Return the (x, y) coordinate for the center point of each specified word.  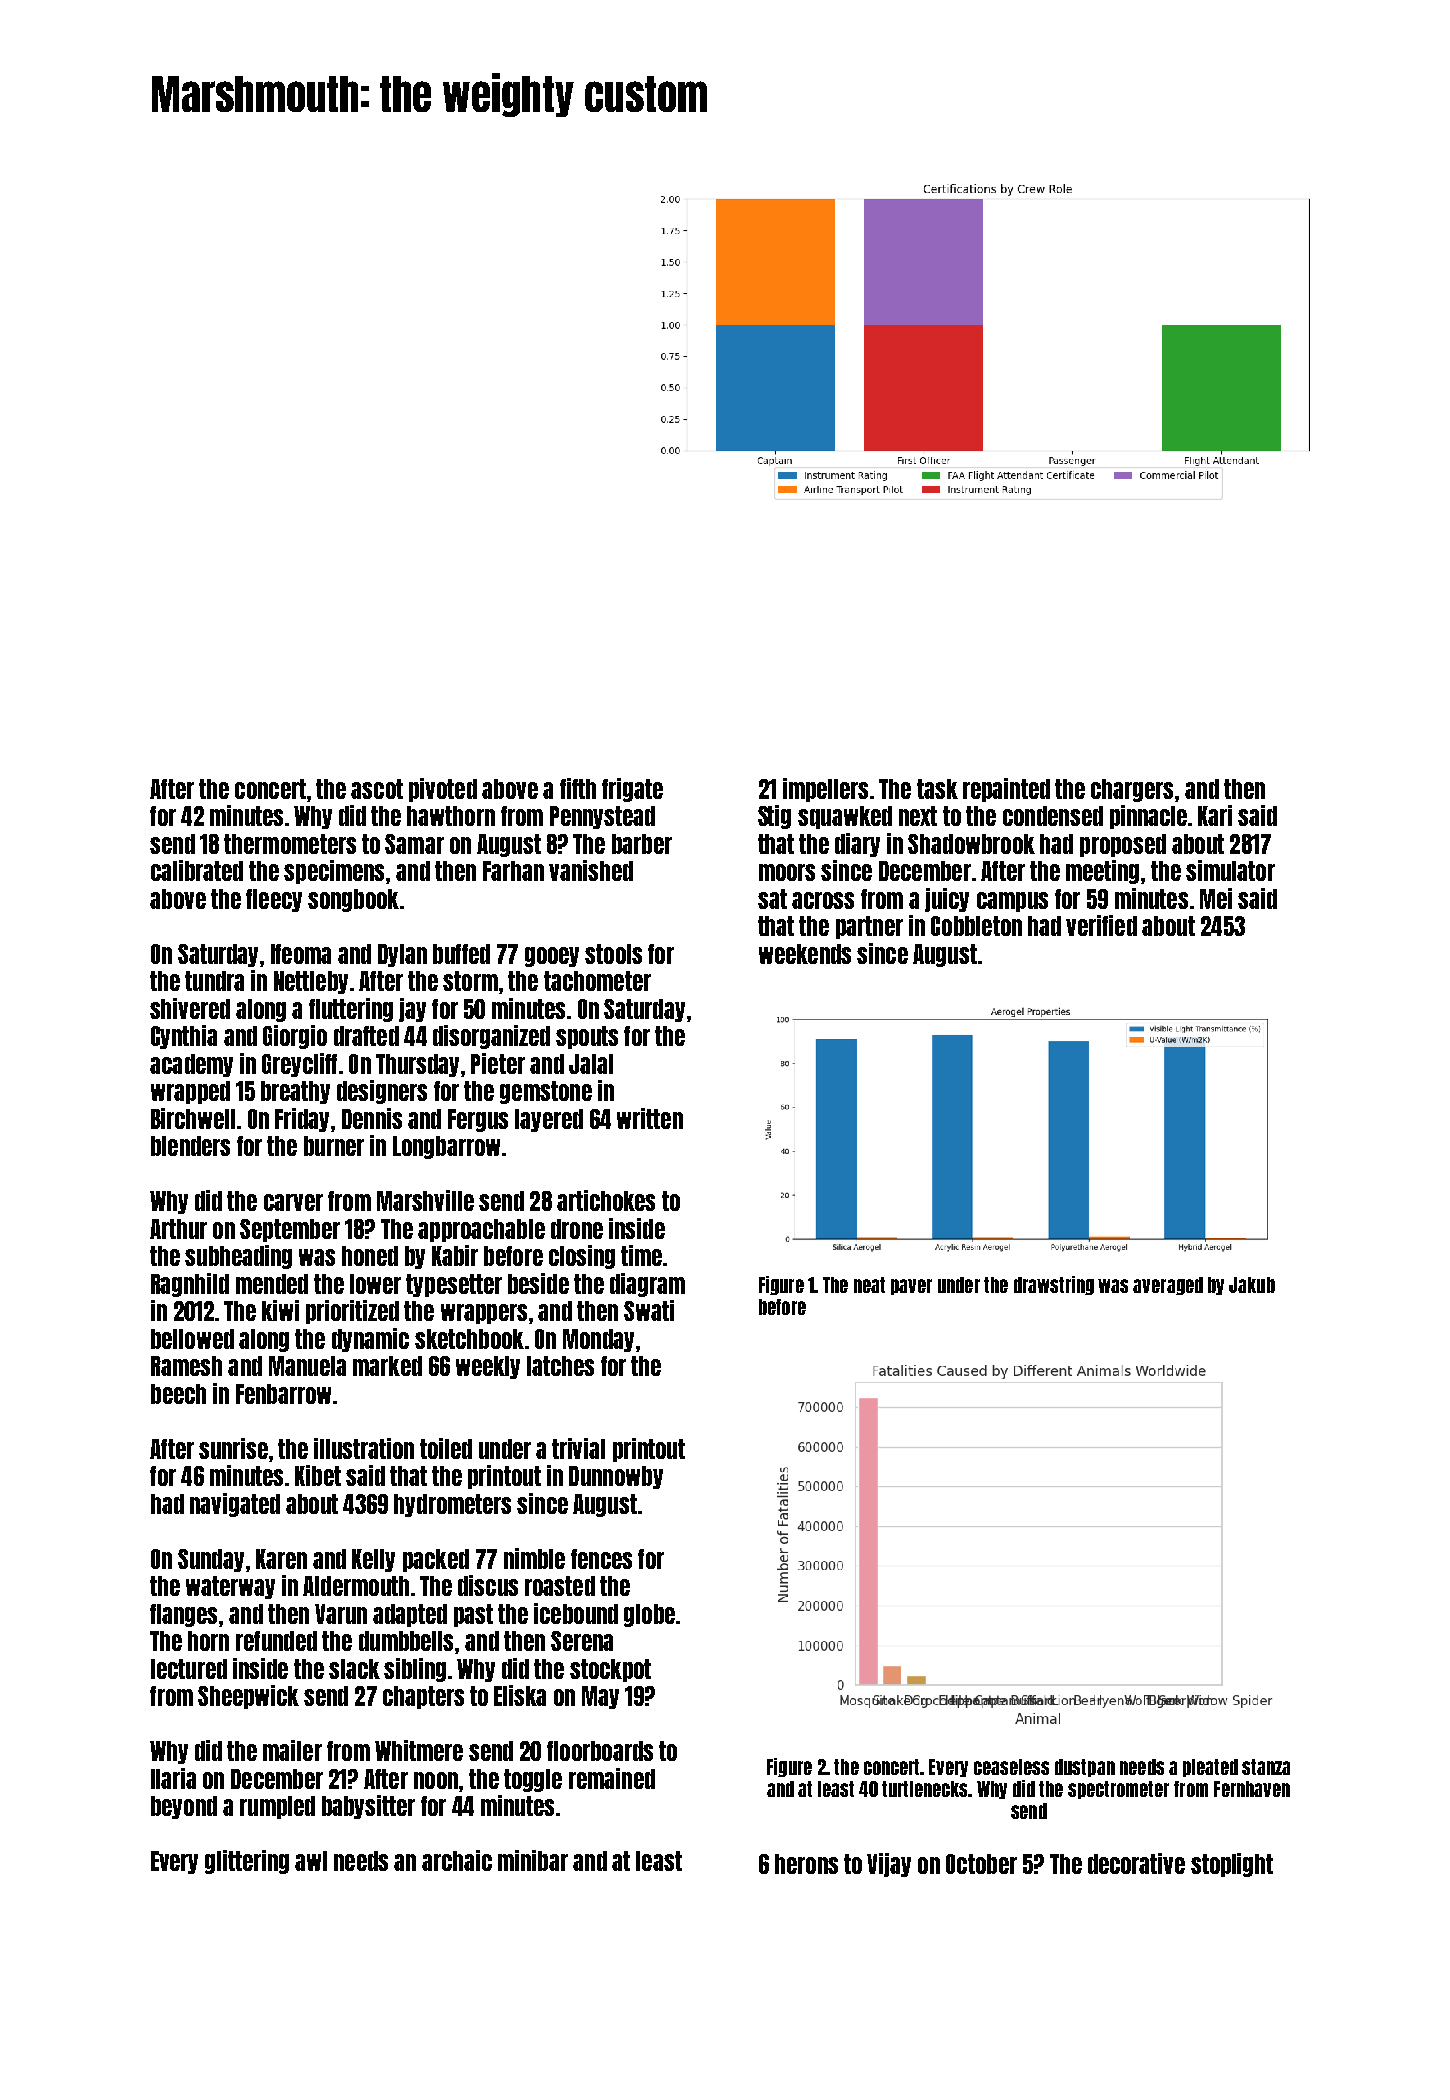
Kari (1215, 815)
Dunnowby (616, 1477)
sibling (415, 1670)
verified (1101, 925)
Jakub (1252, 1285)
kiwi (280, 1310)
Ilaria (173, 1778)
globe (649, 1615)
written (650, 1118)
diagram (647, 1285)
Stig (774, 817)
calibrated (197, 870)
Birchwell (193, 1118)
